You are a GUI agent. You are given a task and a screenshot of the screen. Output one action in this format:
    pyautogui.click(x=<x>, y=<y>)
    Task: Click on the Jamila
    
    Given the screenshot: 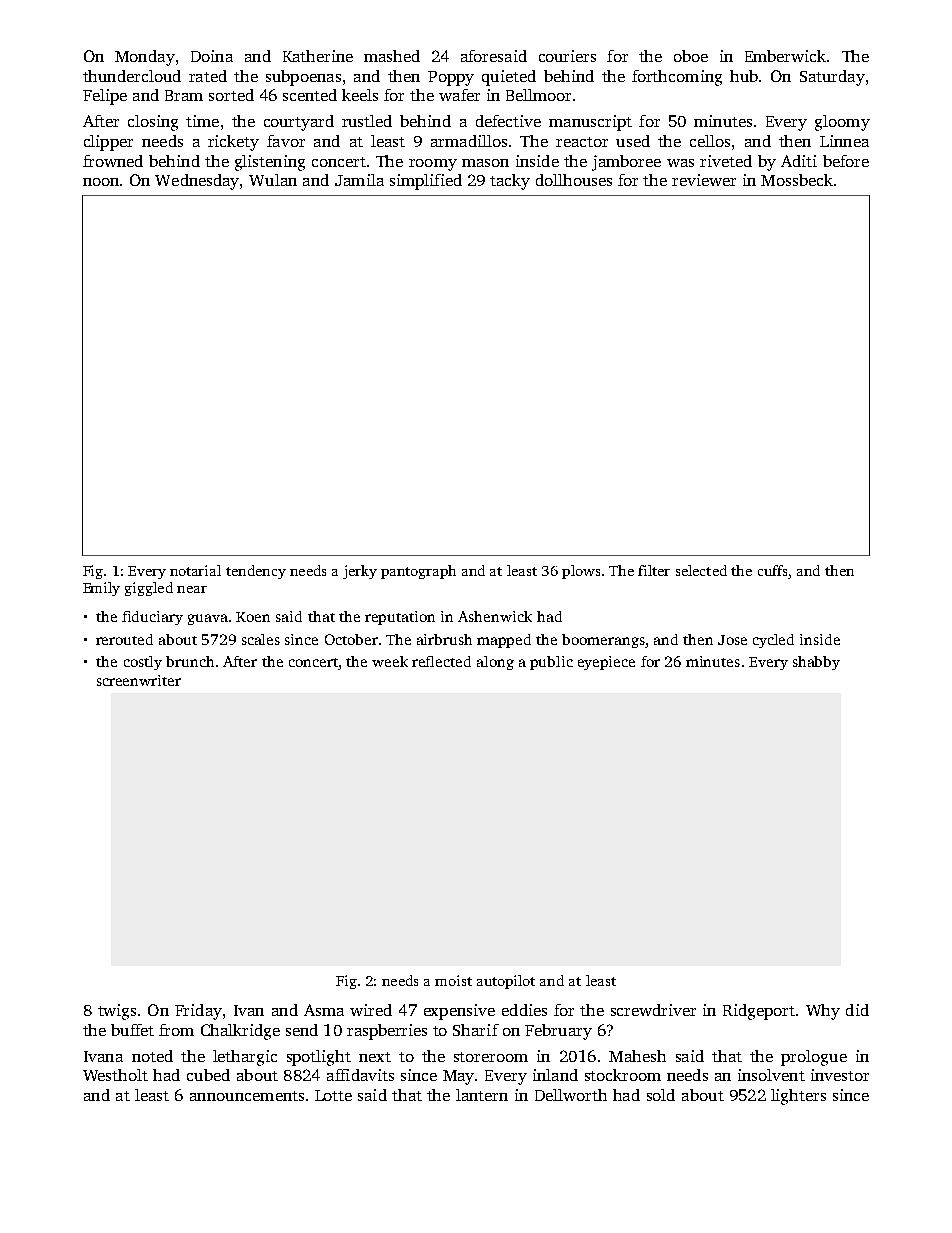 What is the action you would take?
    pyautogui.click(x=359, y=180)
